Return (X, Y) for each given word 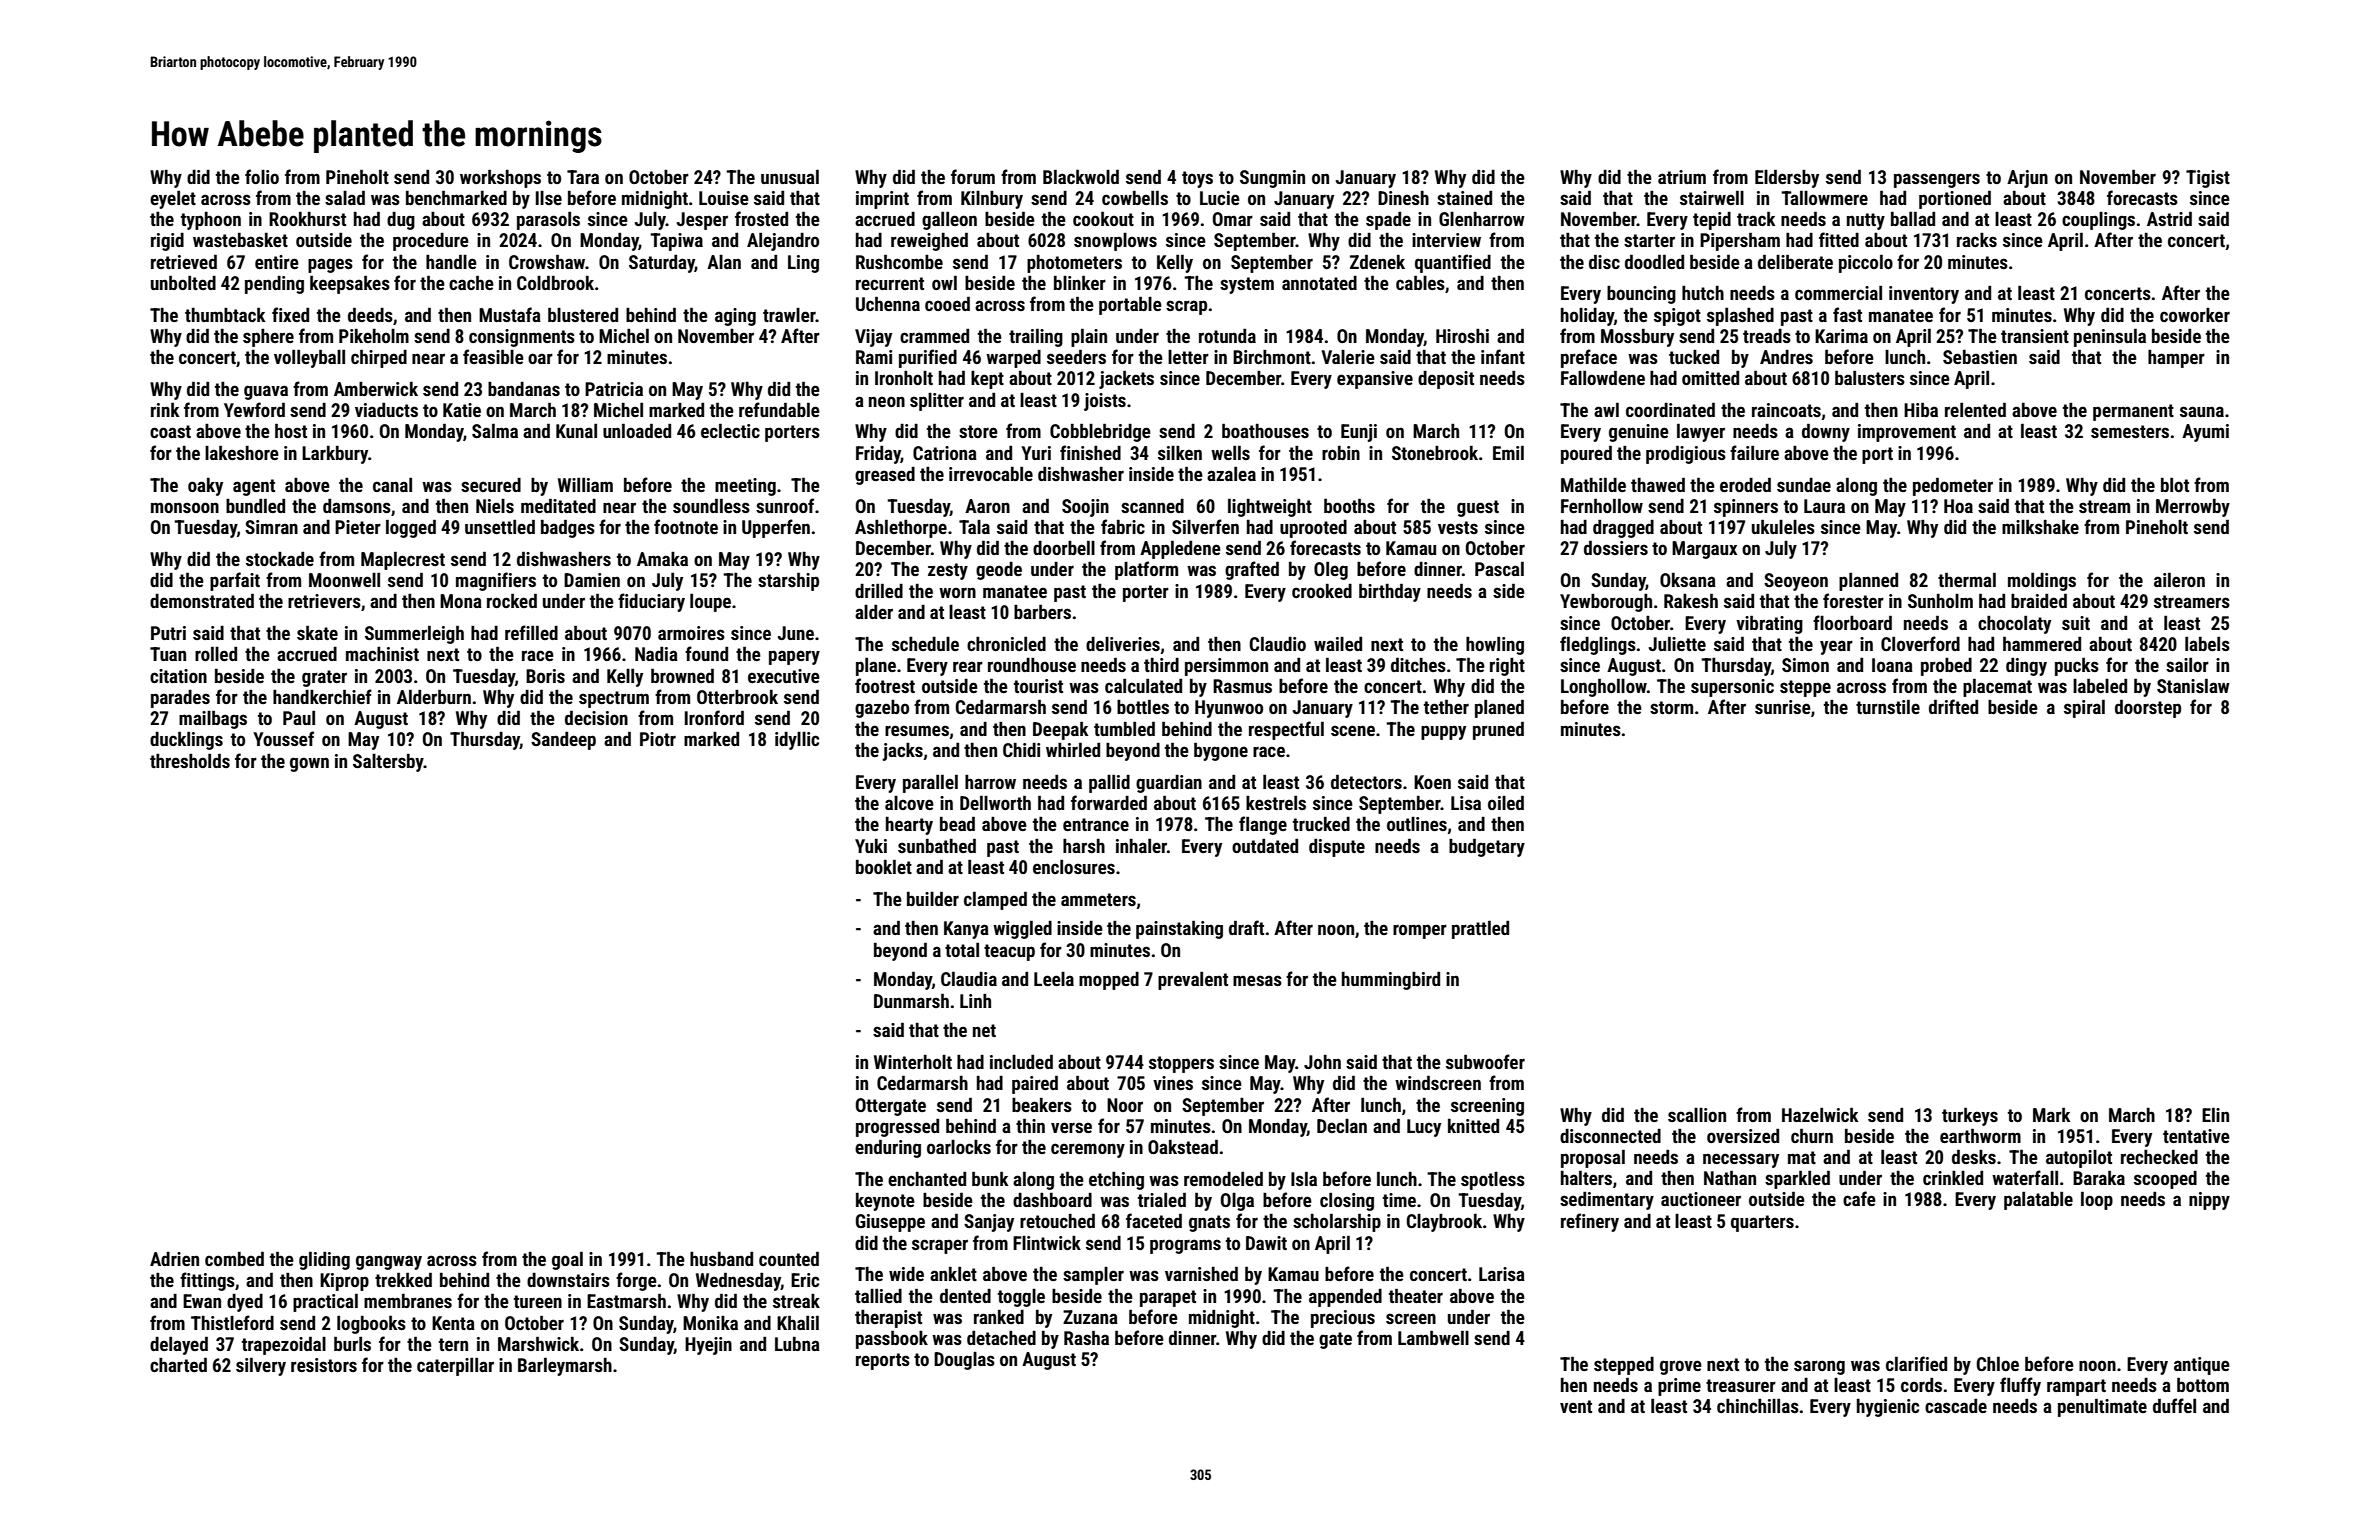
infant (1503, 356)
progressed (897, 1128)
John (1322, 1062)
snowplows (1115, 242)
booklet (884, 866)
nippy (2209, 1201)
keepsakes (350, 284)
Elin (2215, 1114)
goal (567, 1260)
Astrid (2169, 218)
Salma (495, 430)
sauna (2202, 411)
